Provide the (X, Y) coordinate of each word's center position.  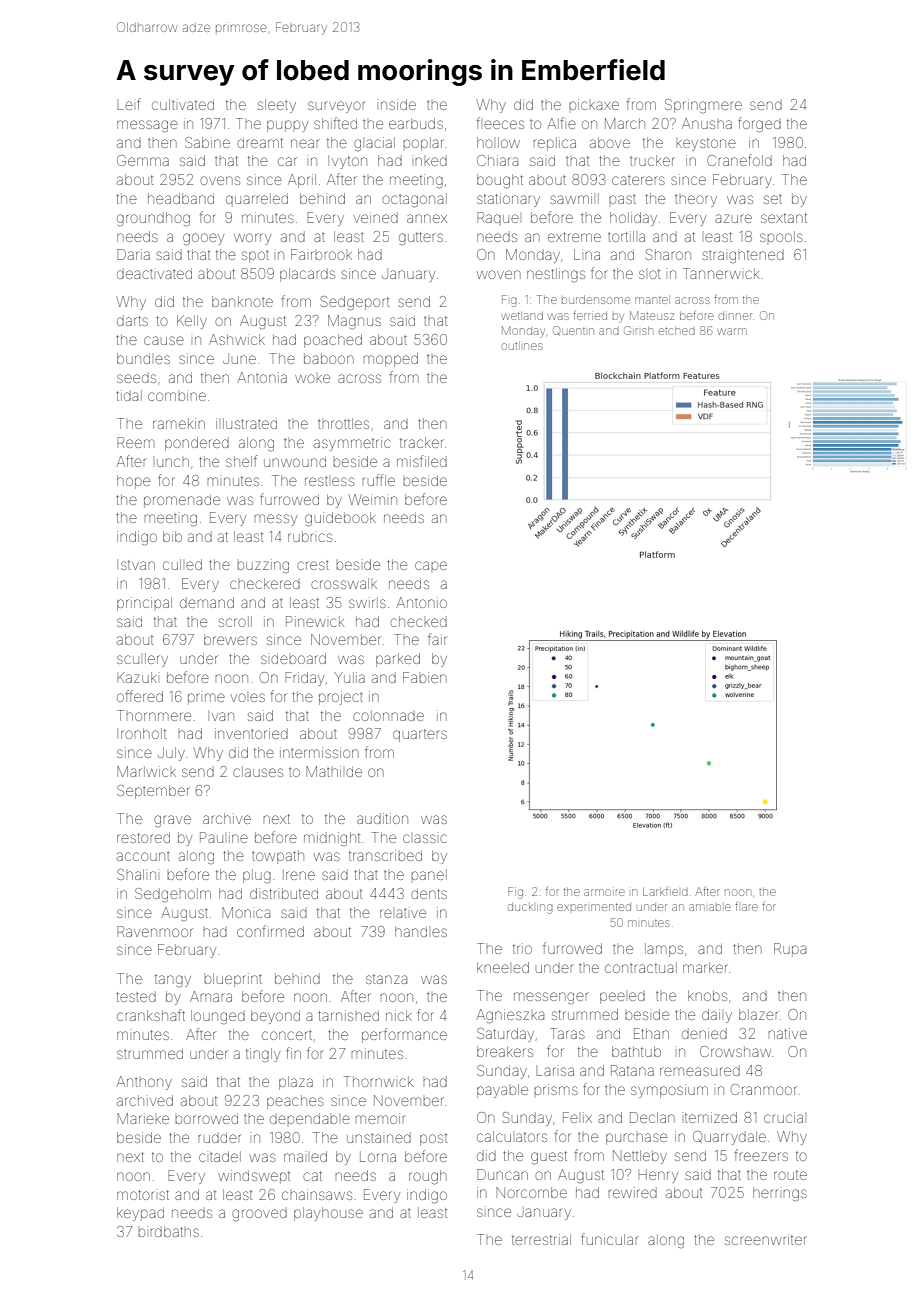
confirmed (270, 931)
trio (522, 948)
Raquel (498, 219)
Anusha (707, 123)
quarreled (257, 200)
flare (746, 906)
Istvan (138, 565)
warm (732, 331)
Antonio (421, 602)
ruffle (378, 480)
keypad (140, 1214)
